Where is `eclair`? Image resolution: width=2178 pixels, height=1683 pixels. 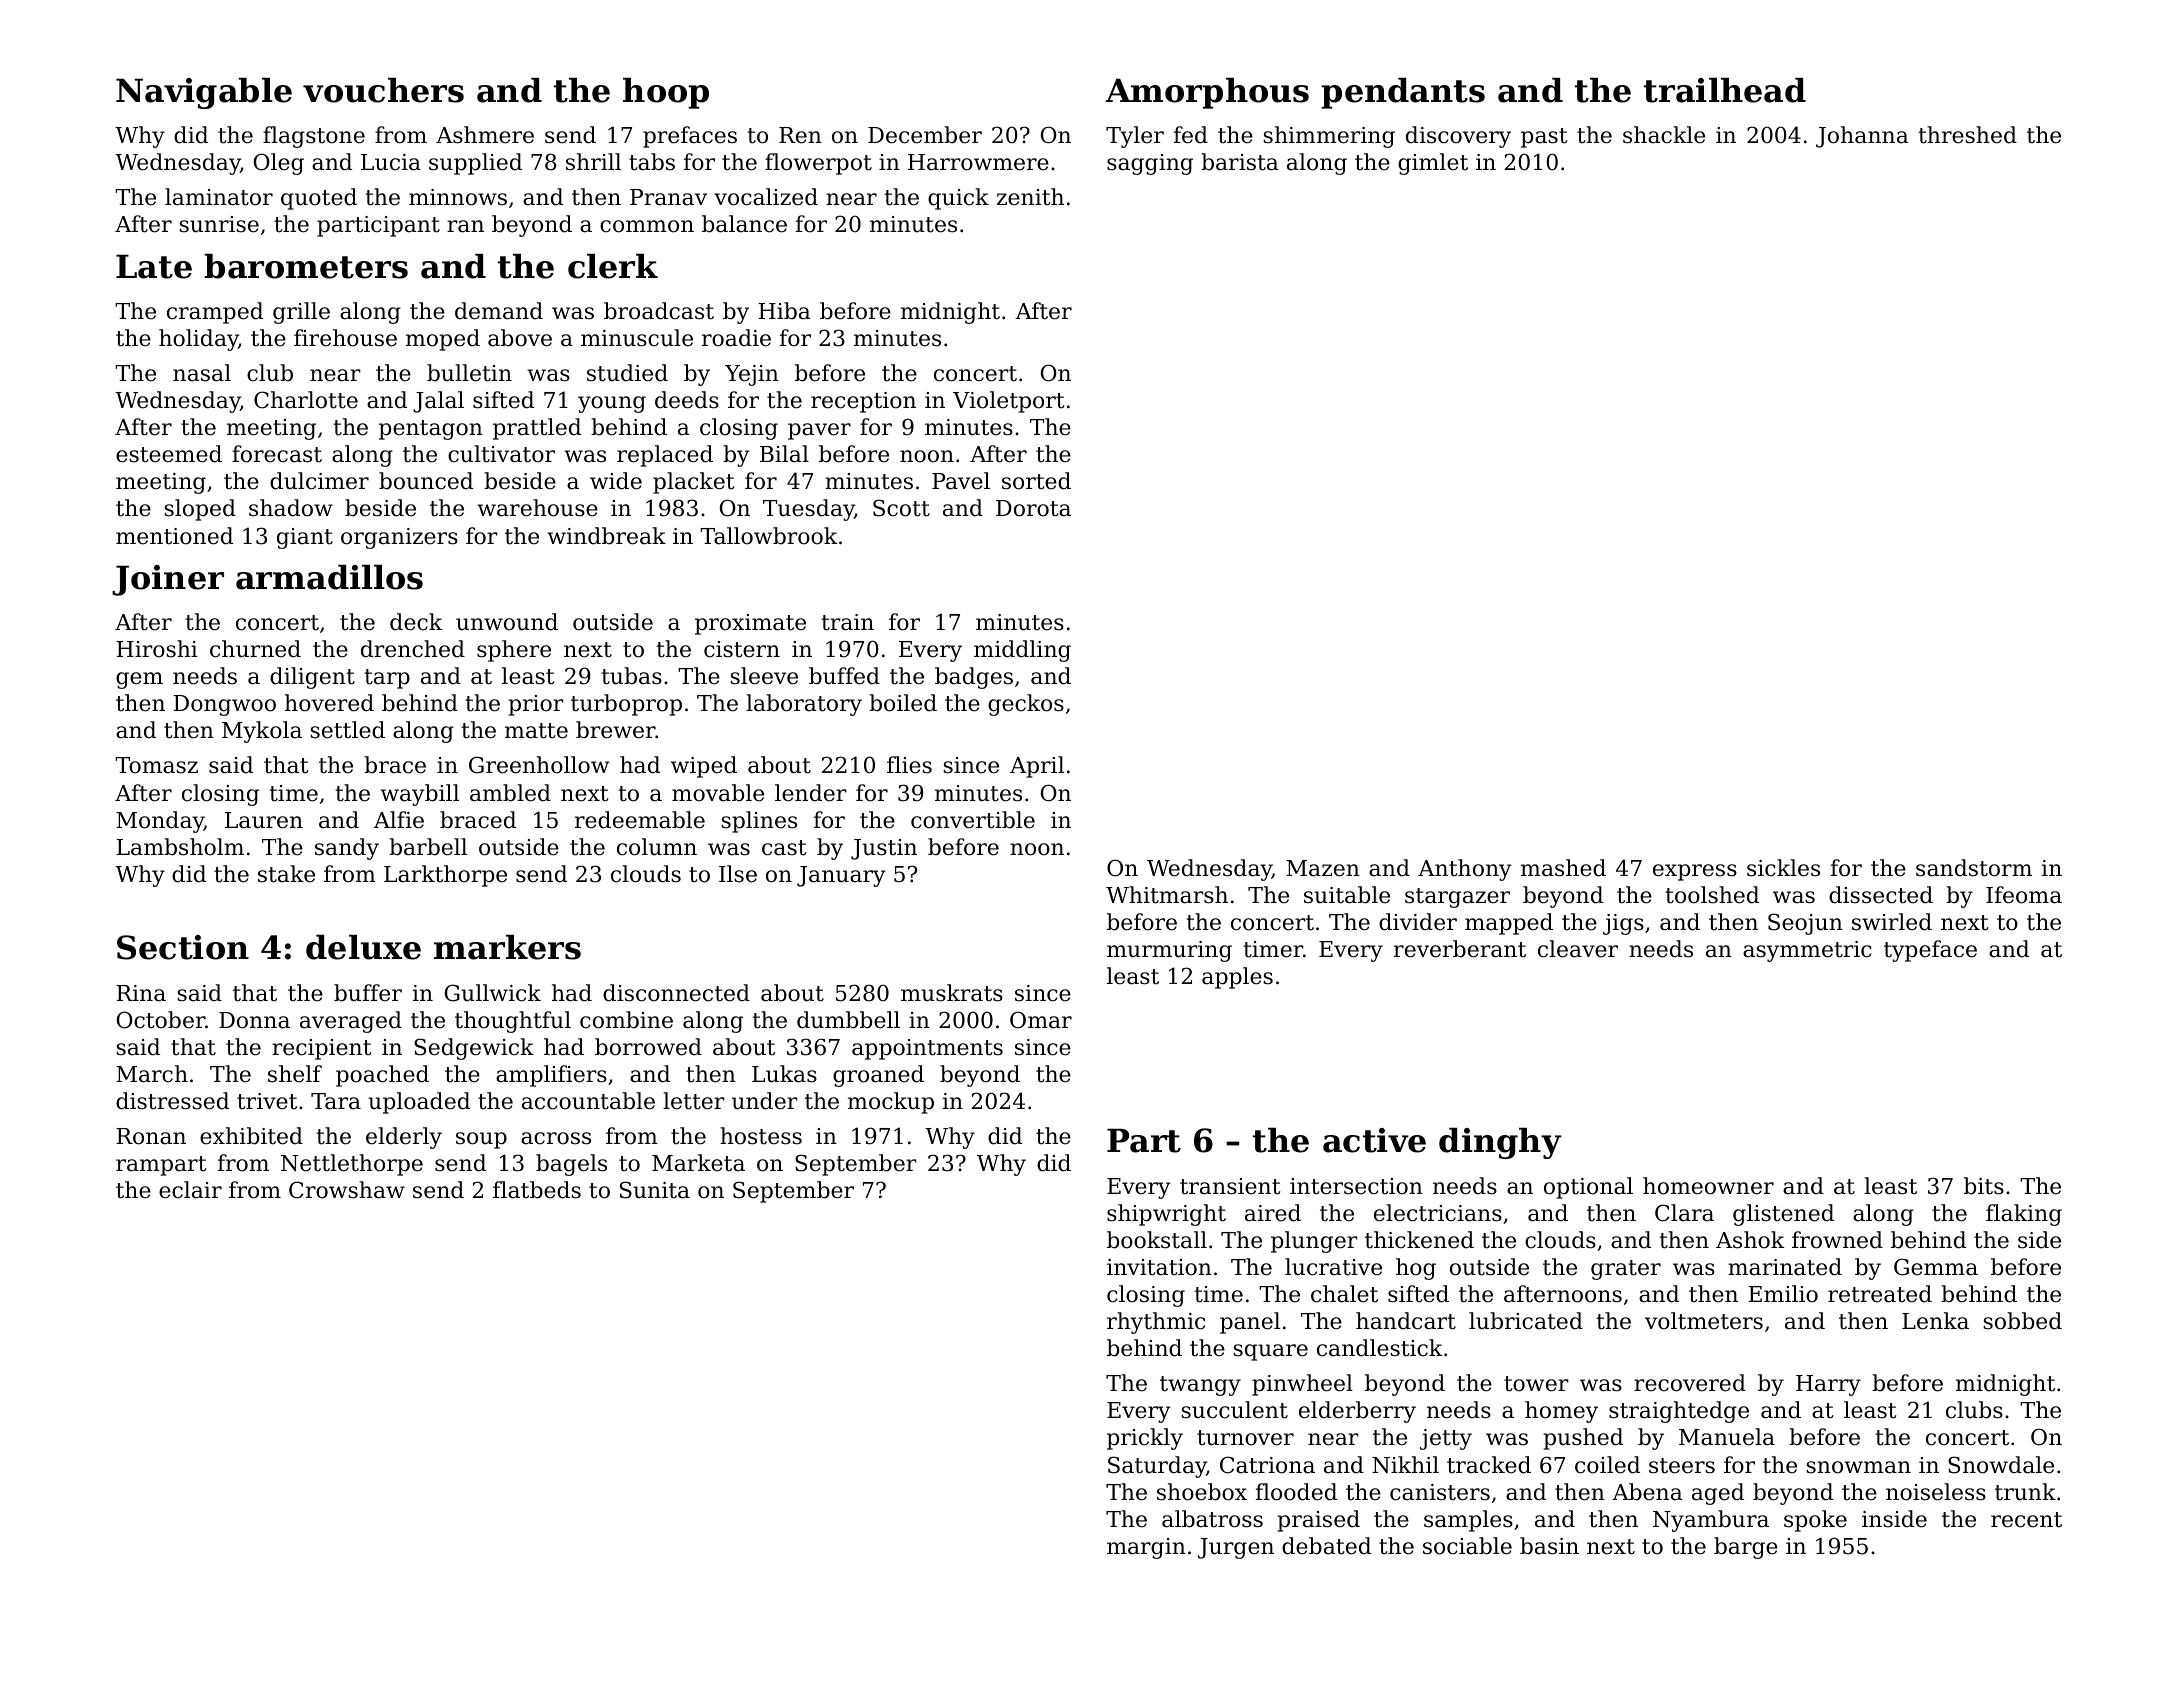
eclair is located at coordinates (190, 1190).
